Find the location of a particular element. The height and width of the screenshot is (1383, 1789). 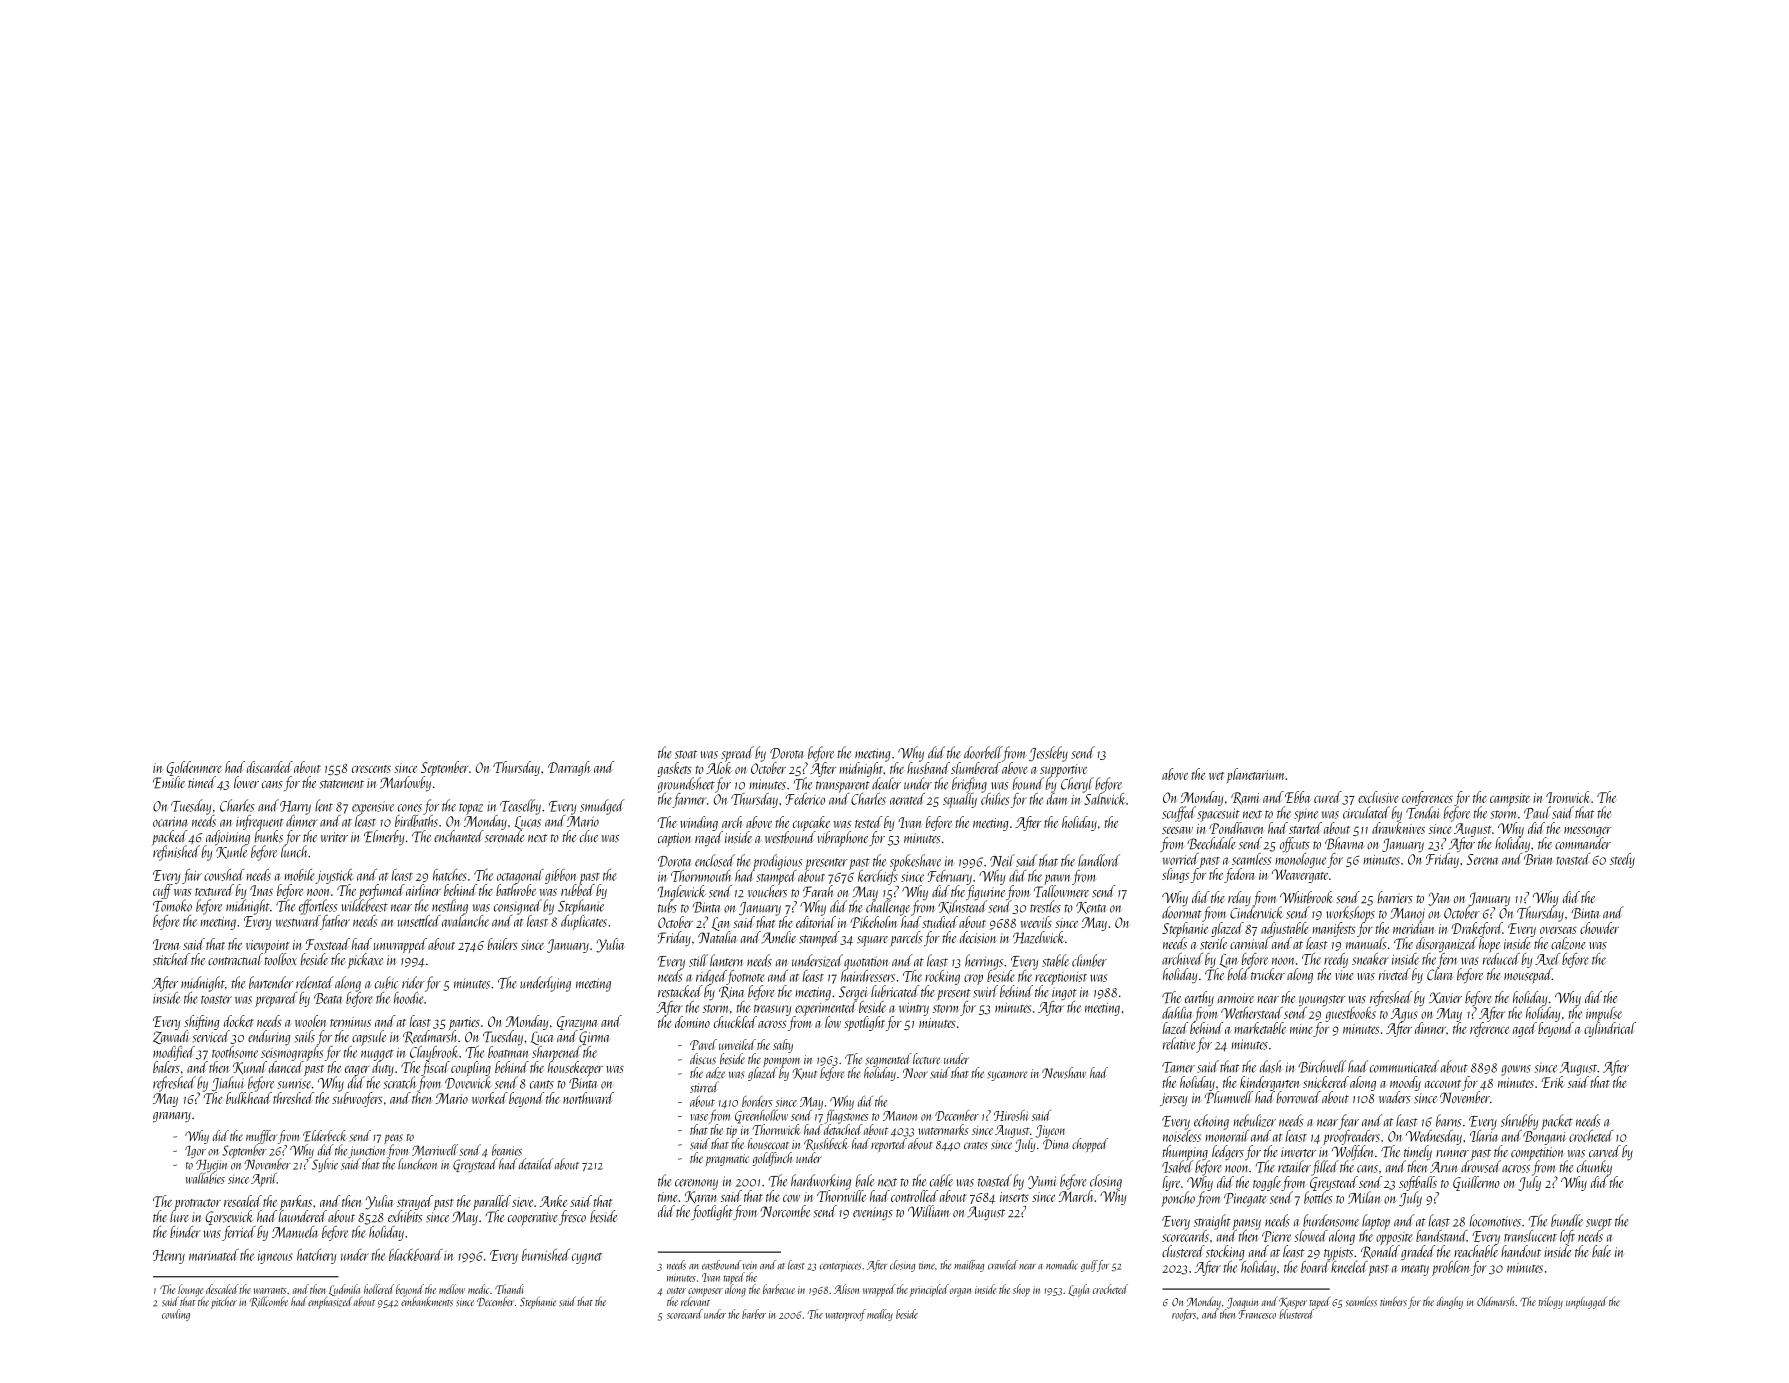

emphasized is located at coordinates (330, 1302).
